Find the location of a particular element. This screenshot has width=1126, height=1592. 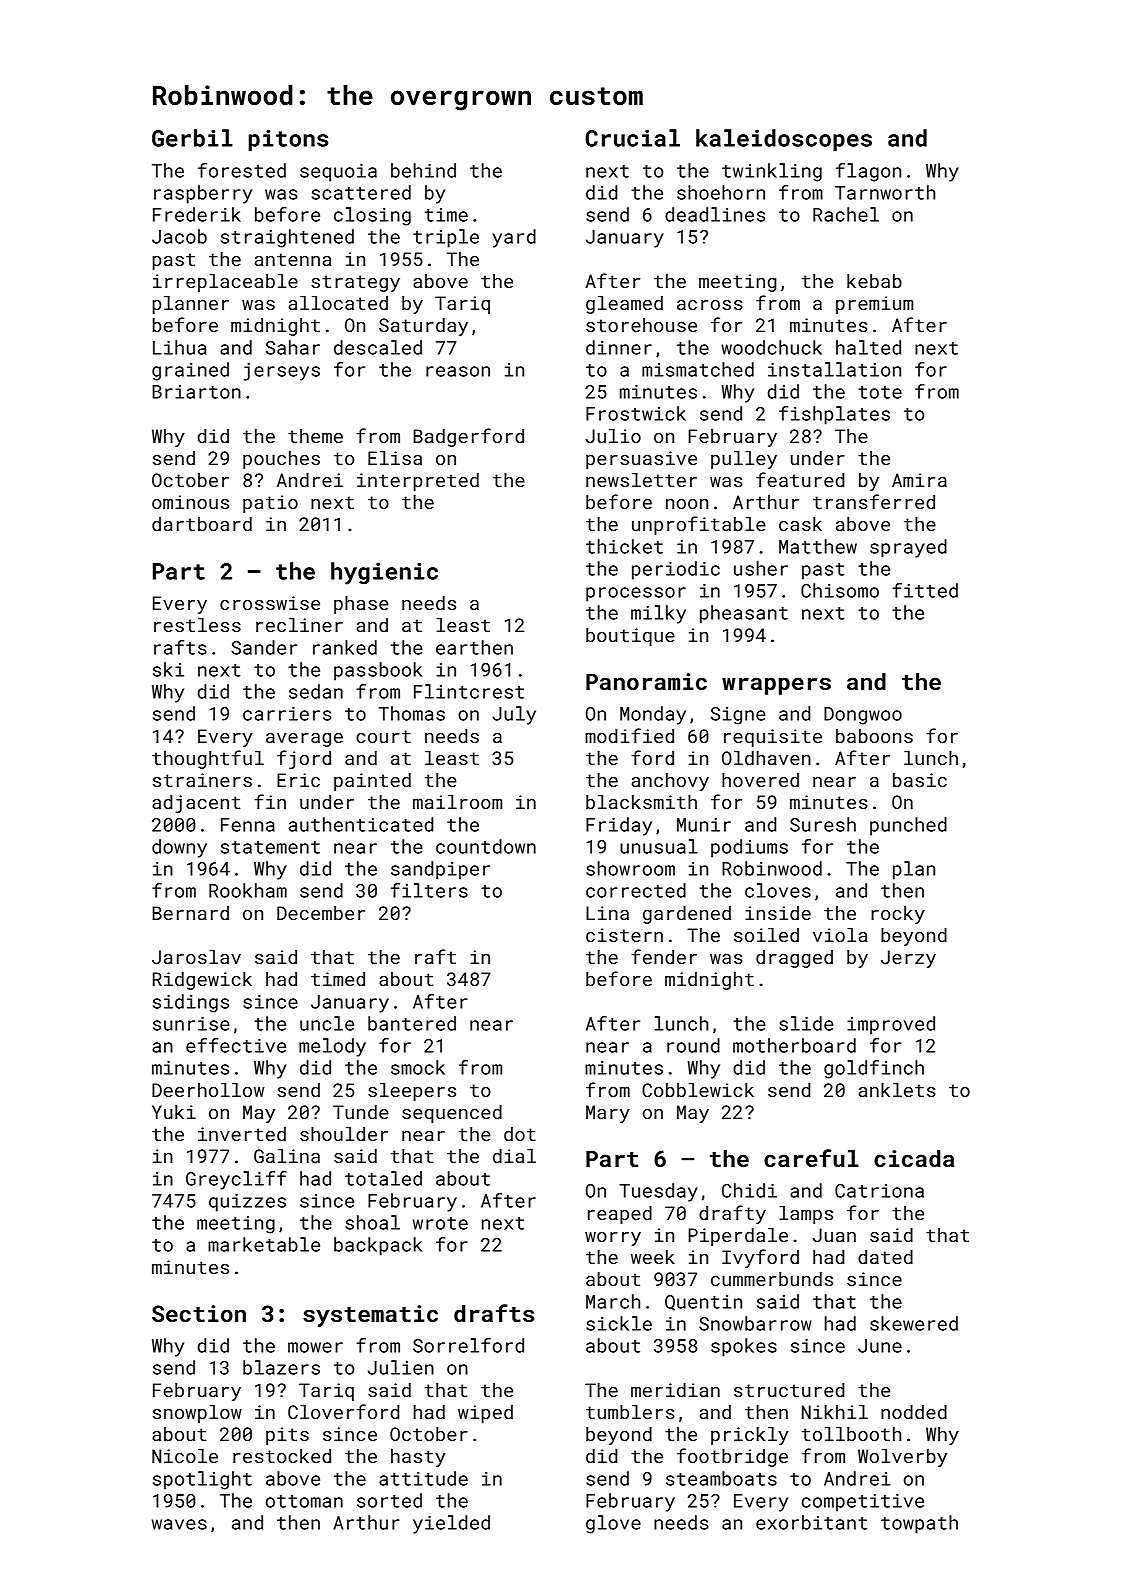

dot is located at coordinates (520, 1134).
